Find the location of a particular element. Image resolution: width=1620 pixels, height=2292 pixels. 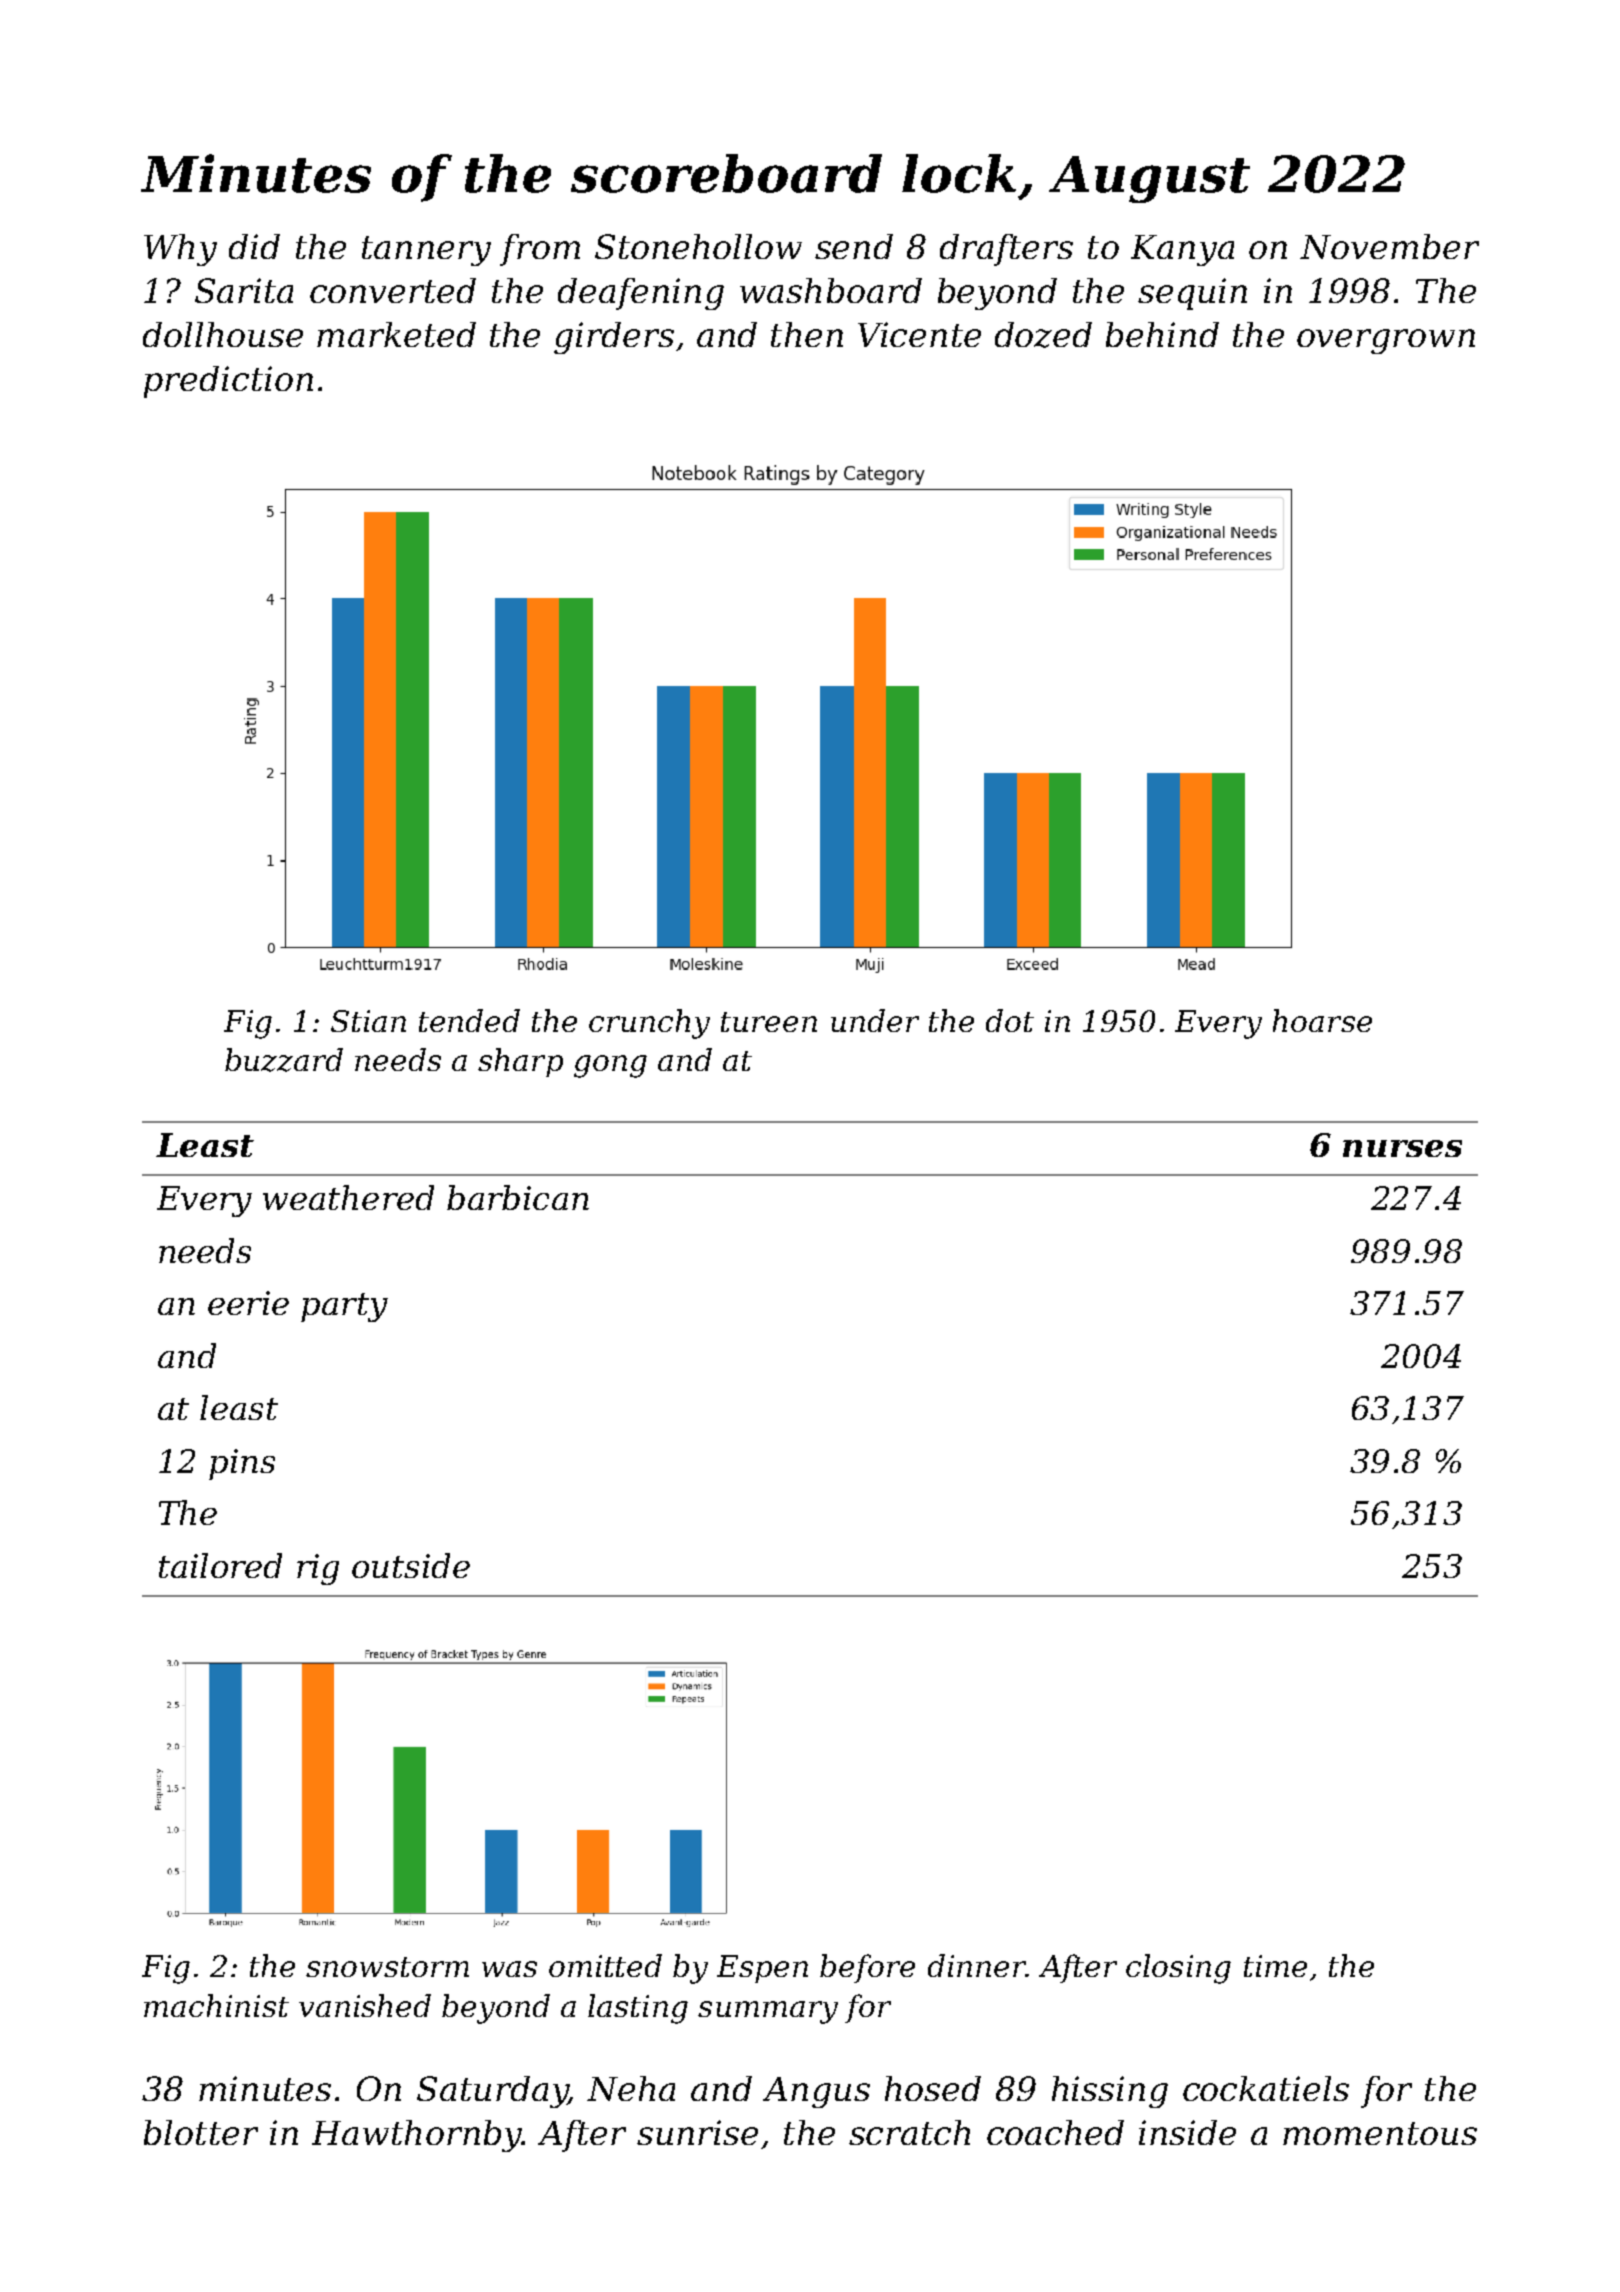

momentous is located at coordinates (1380, 2133).
